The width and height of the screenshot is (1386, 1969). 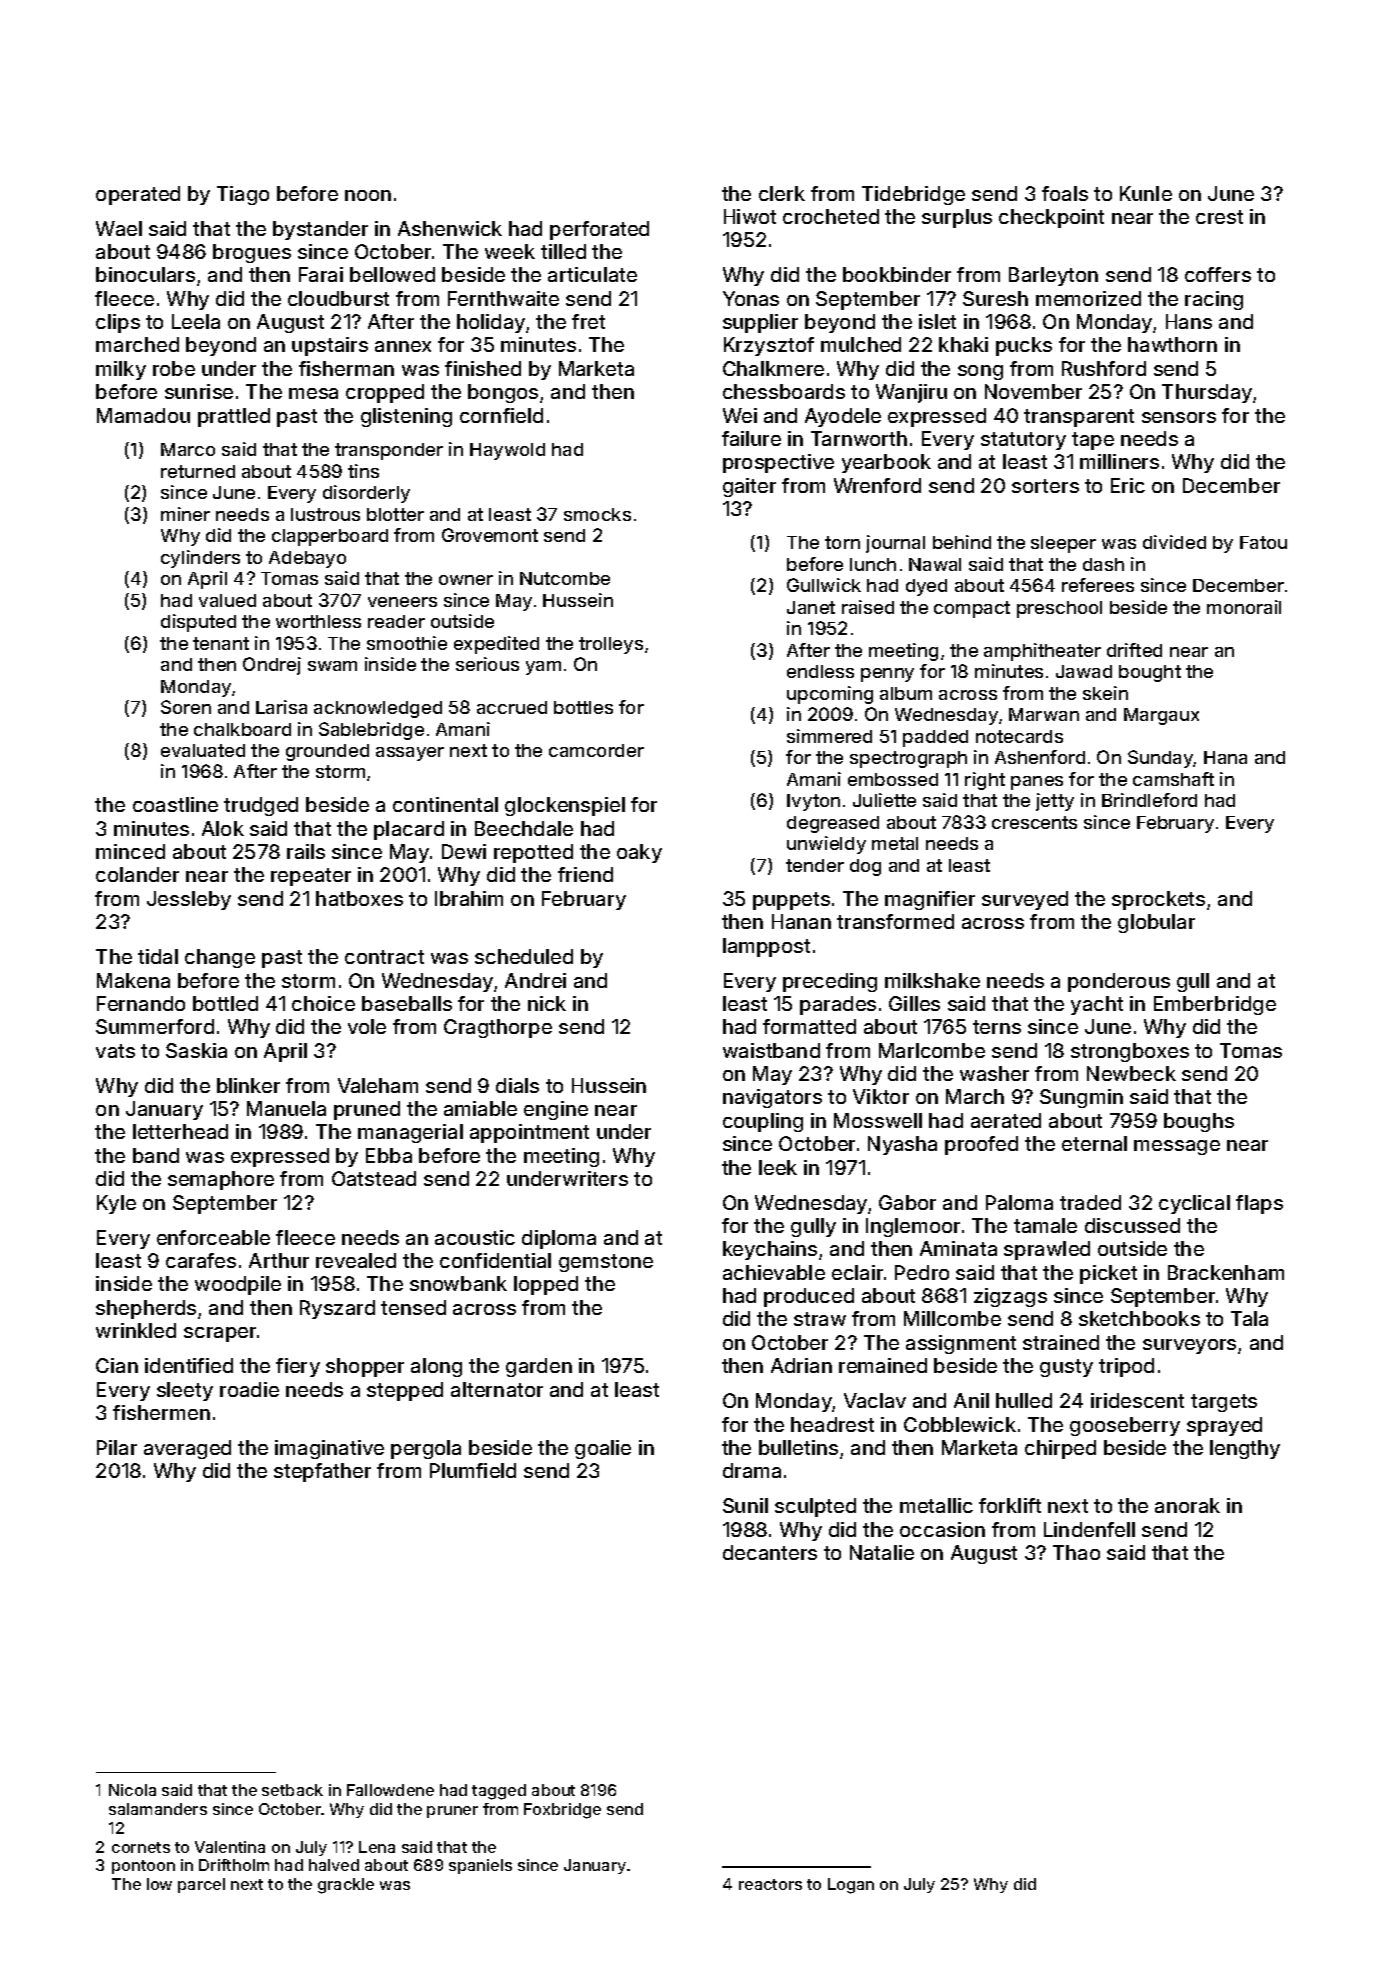 What do you see at coordinates (1076, 1552) in the screenshot?
I see `Thao` at bounding box center [1076, 1552].
